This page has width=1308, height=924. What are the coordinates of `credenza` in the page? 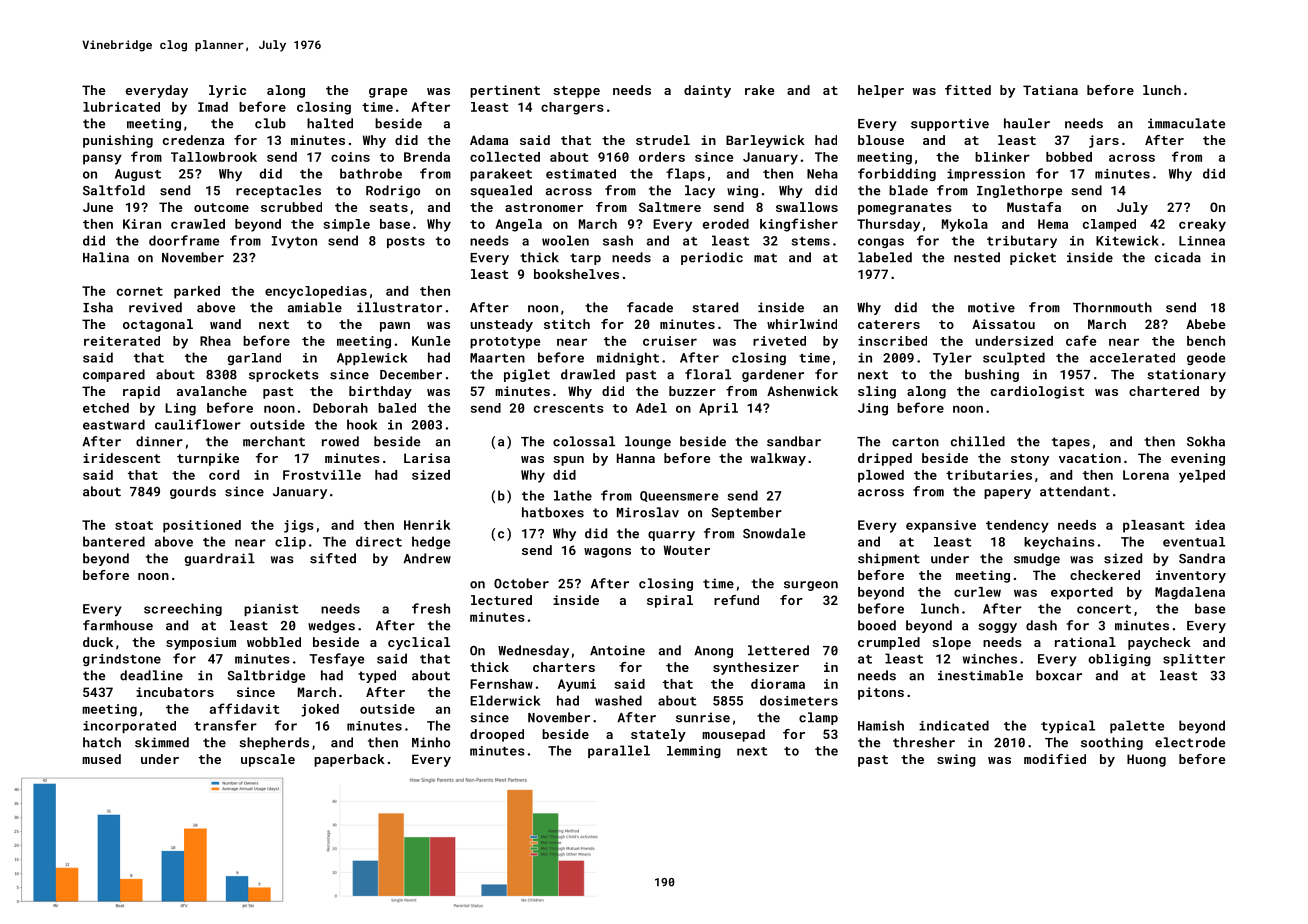 It's located at (193, 140).
